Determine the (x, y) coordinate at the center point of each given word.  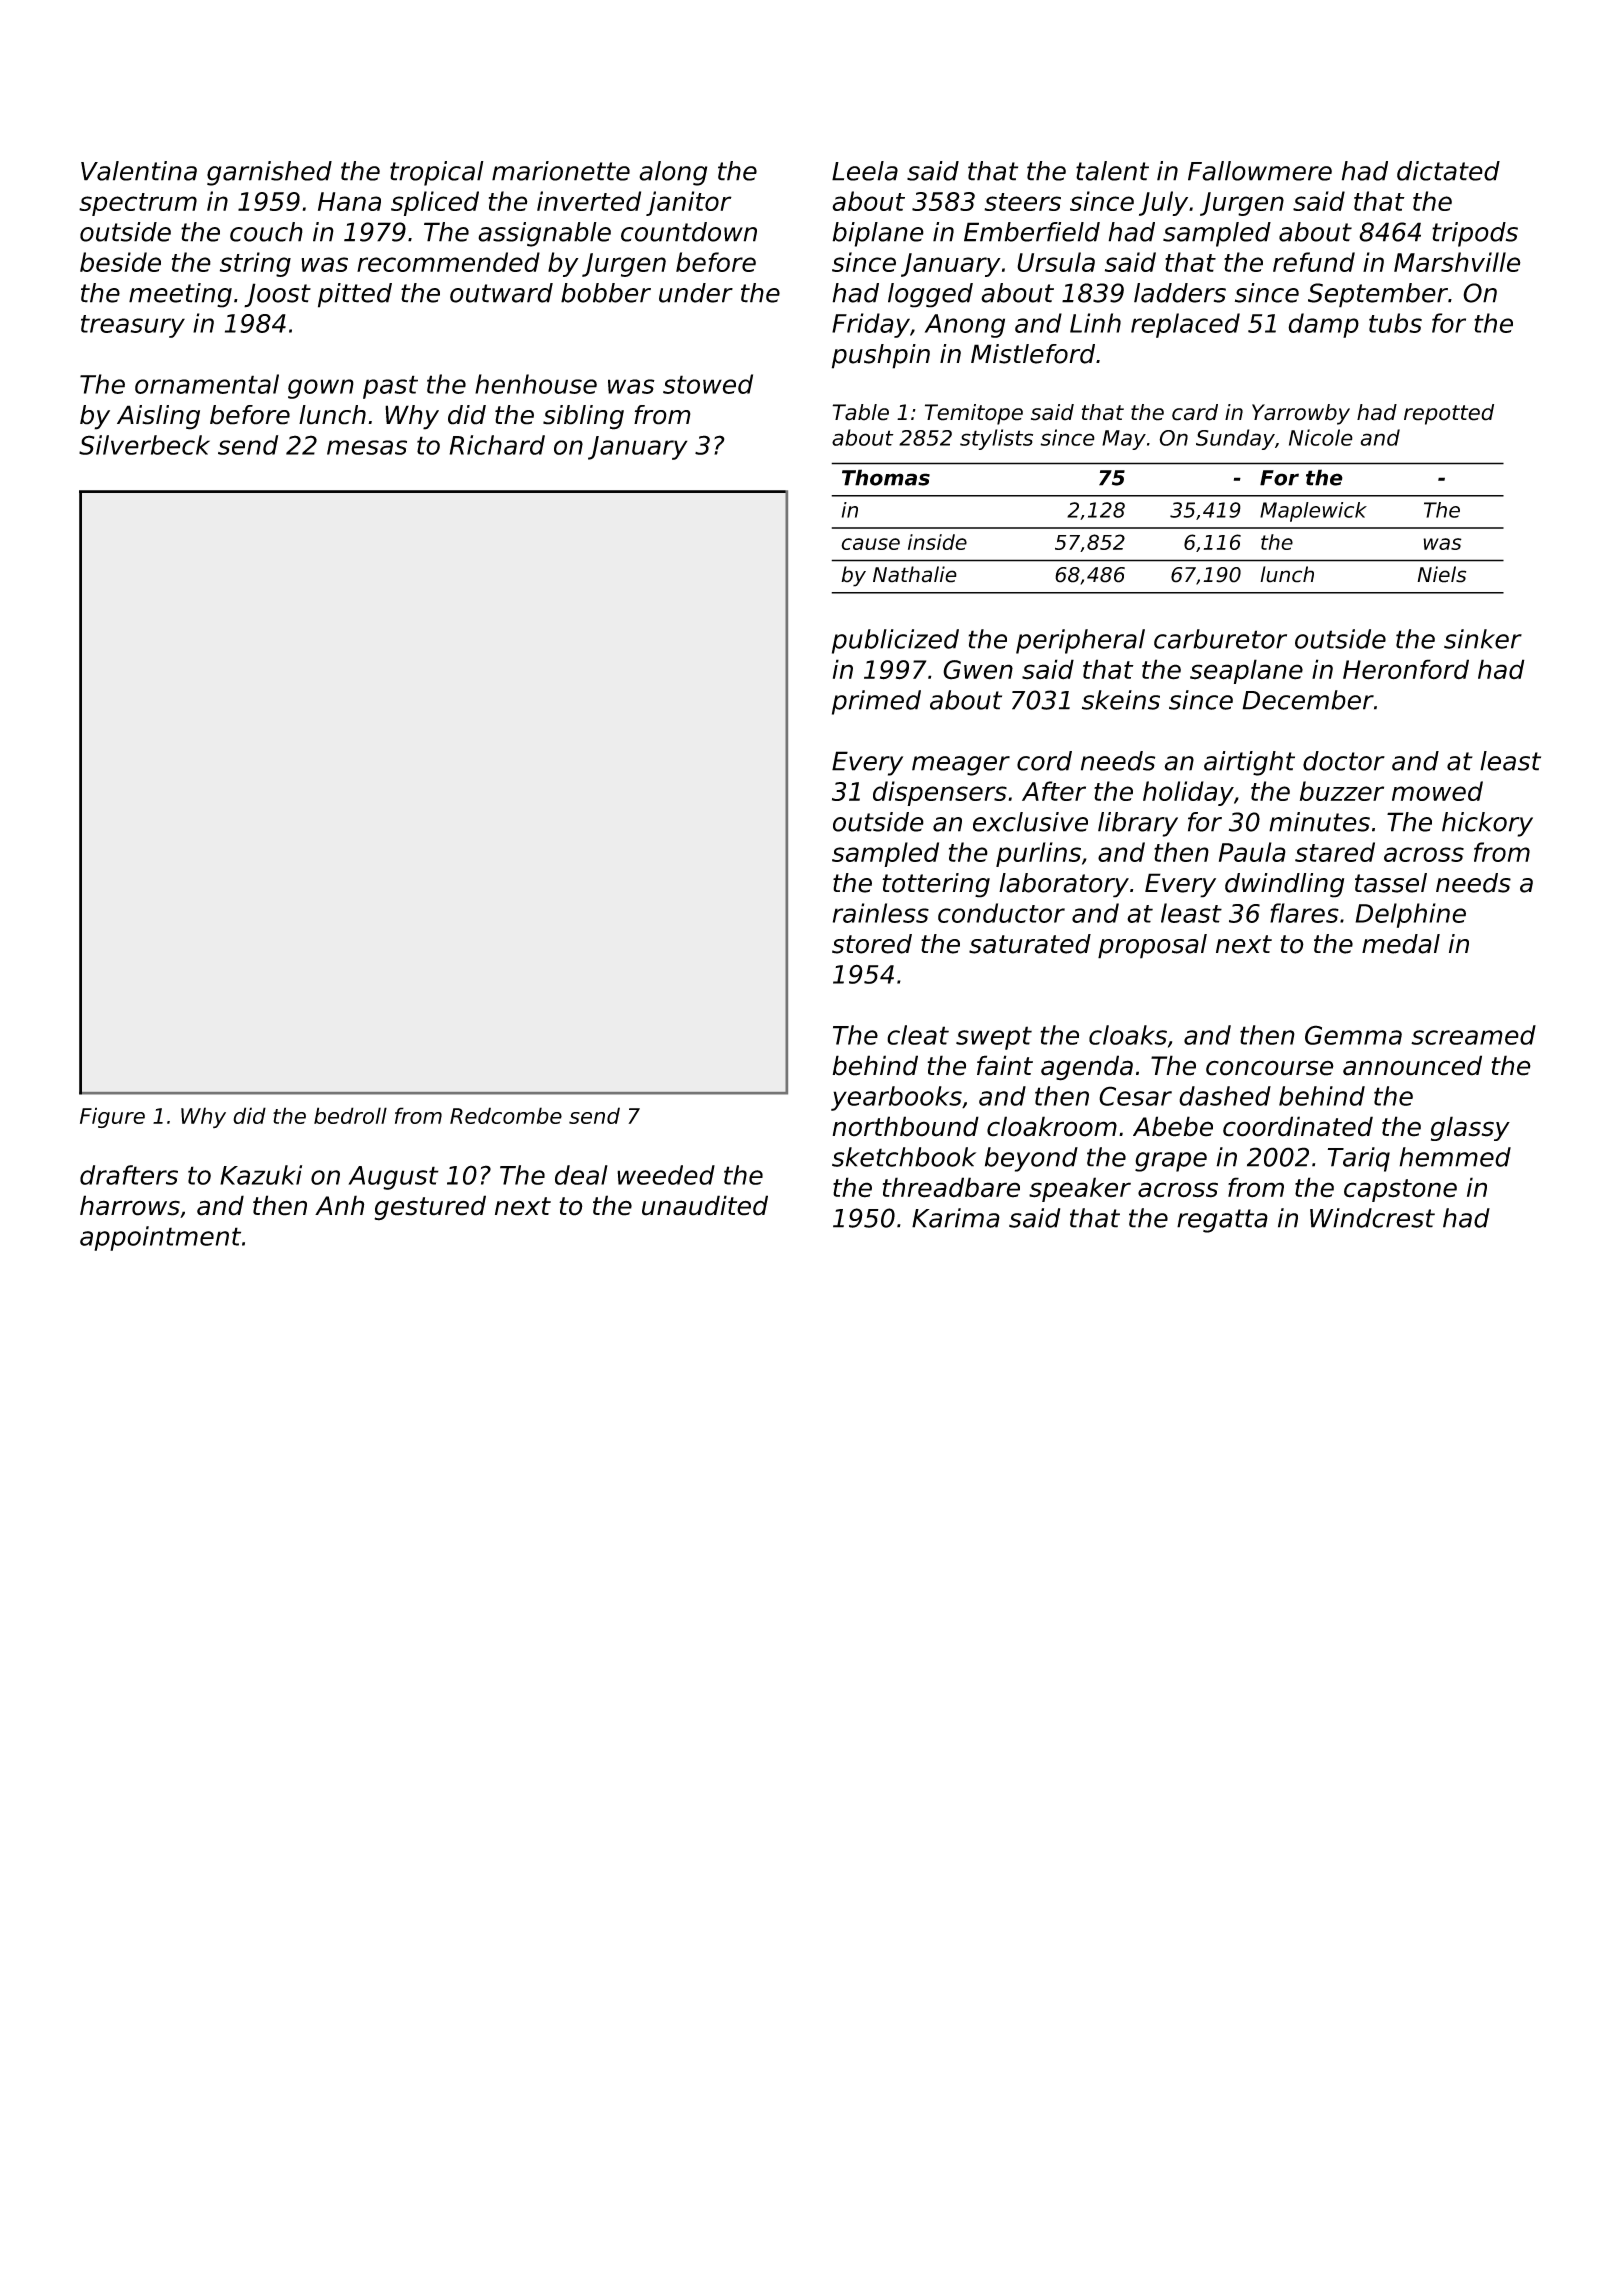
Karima (956, 1218)
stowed (708, 384)
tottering (936, 885)
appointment (160, 1238)
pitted (355, 295)
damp (1323, 325)
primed (876, 702)
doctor (1344, 761)
